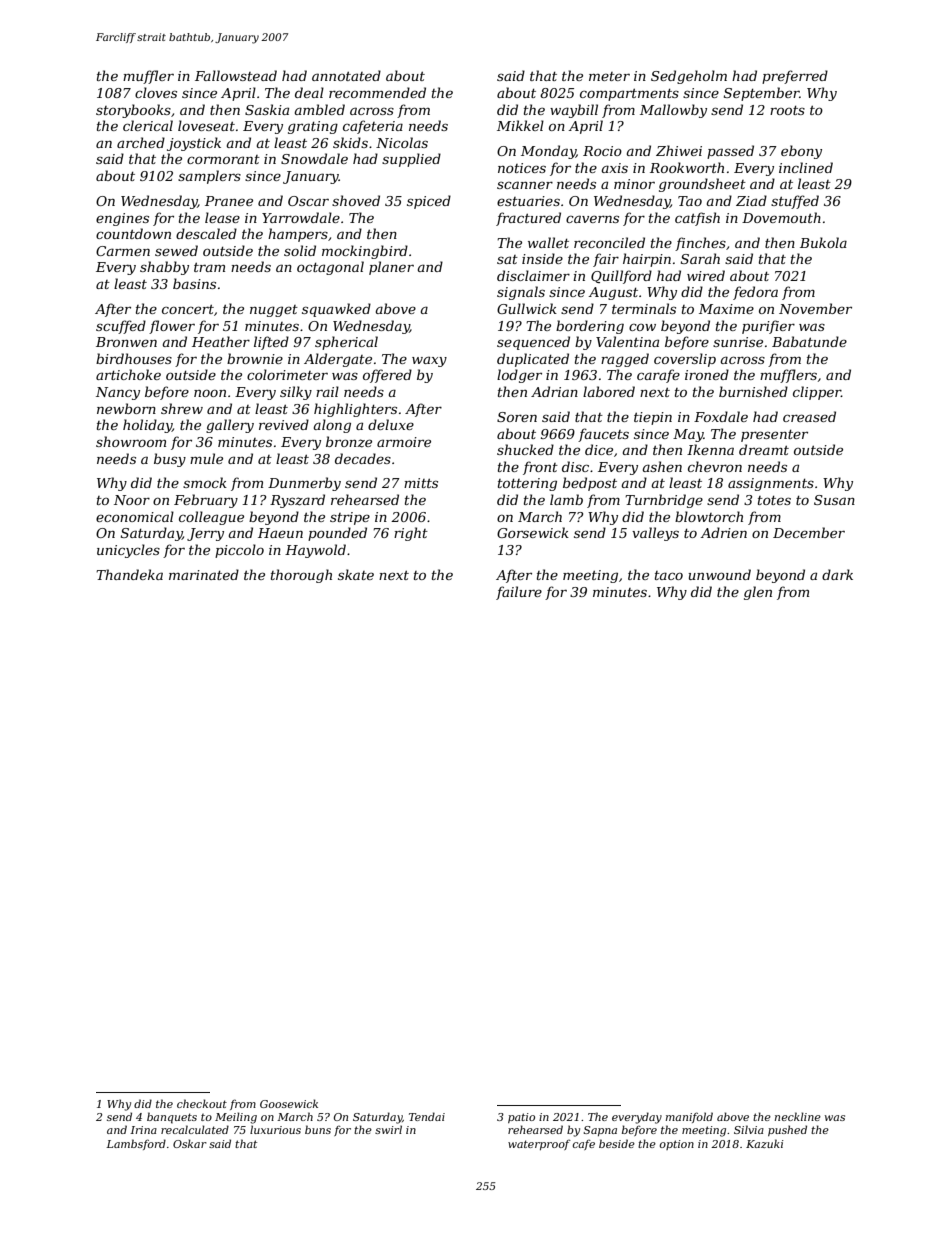 This screenshot has height=1233, width=952. Describe the element at coordinates (411, 160) in the screenshot. I see `supplied` at that location.
